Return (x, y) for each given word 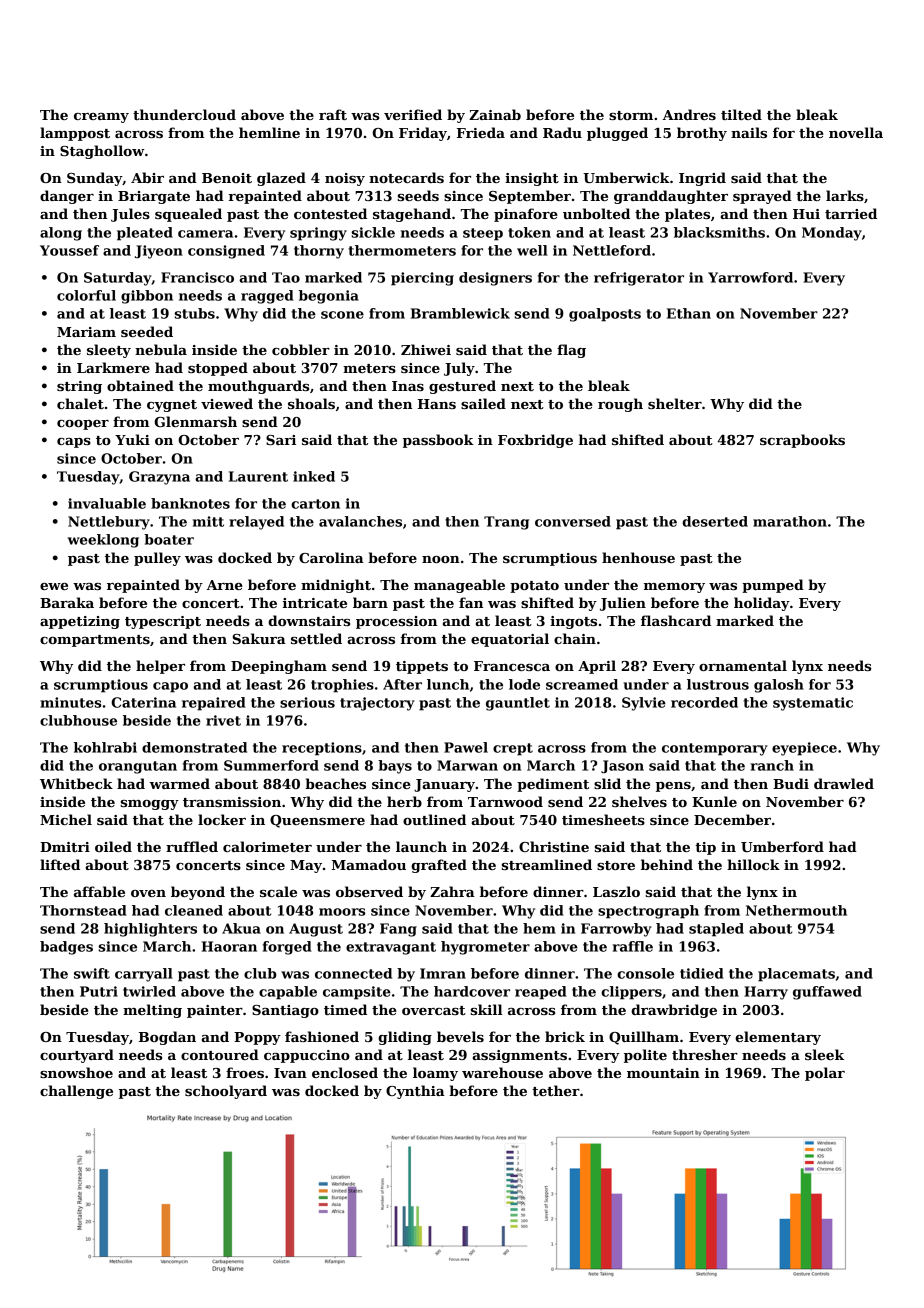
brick (565, 1036)
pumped (773, 586)
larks (845, 195)
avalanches (360, 521)
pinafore (526, 215)
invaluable (107, 503)
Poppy (257, 1038)
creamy (101, 118)
